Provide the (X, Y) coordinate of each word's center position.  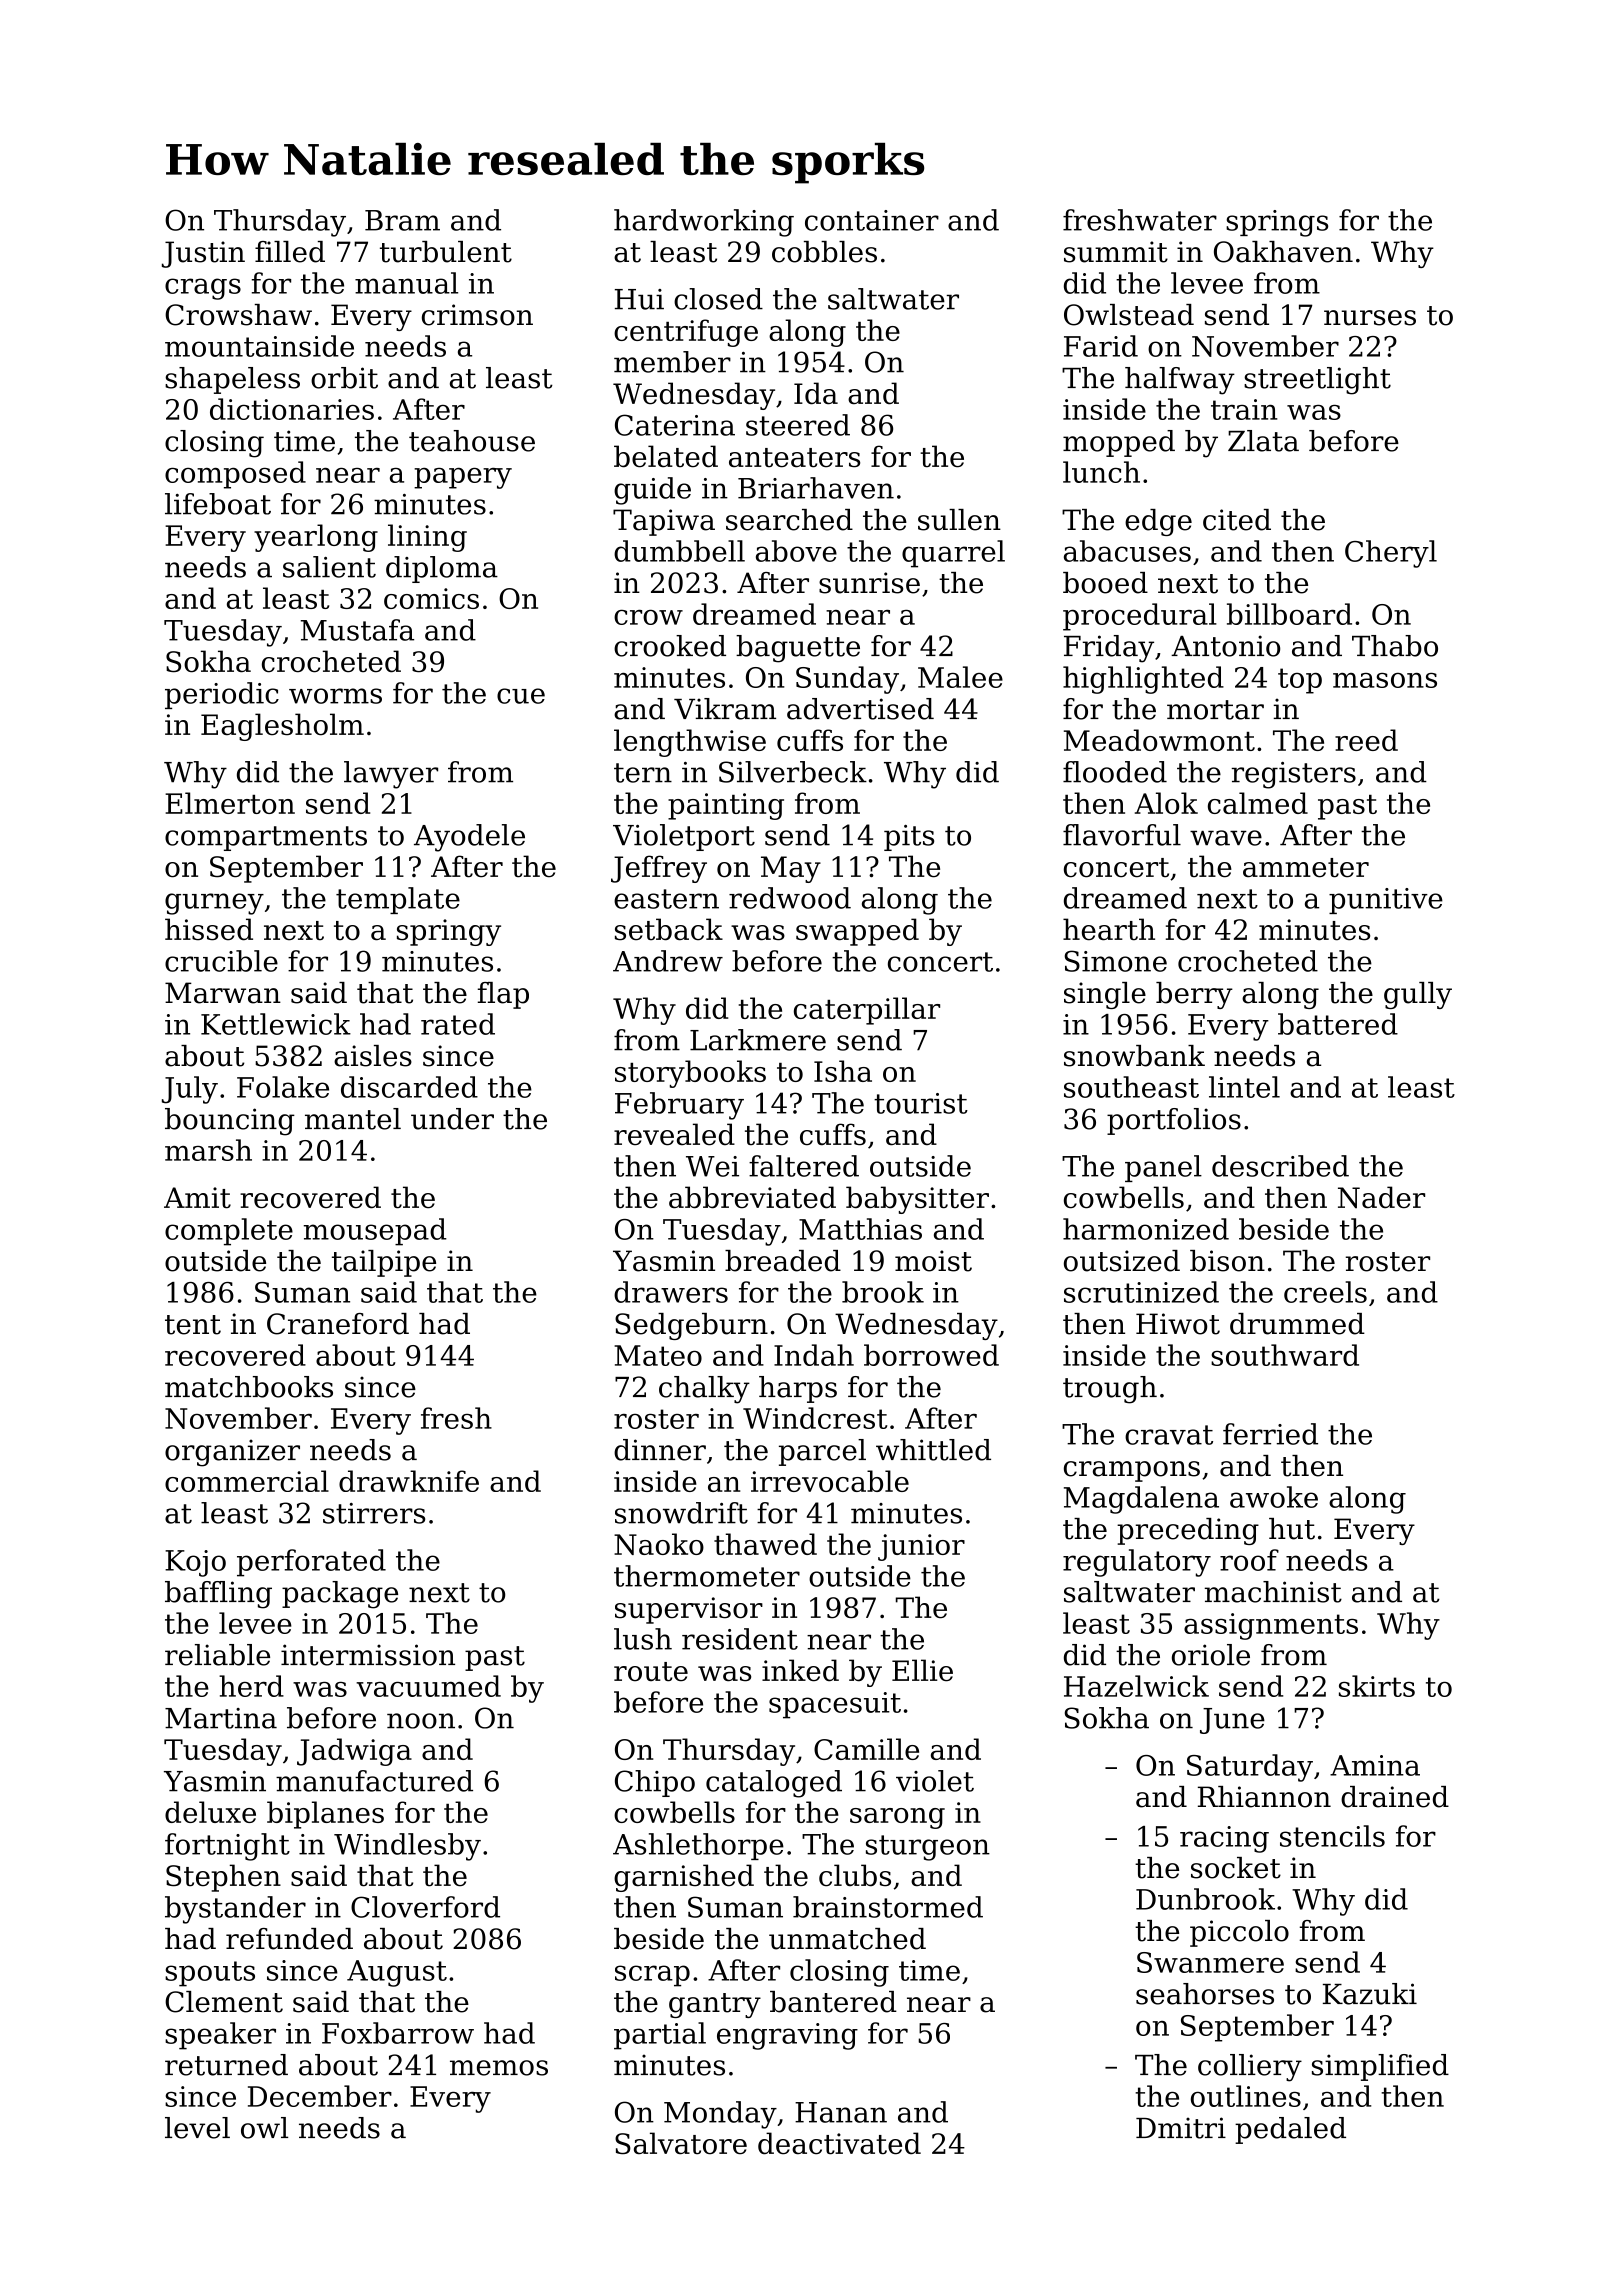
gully (1418, 995)
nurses (1370, 318)
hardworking (704, 223)
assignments (1271, 1626)
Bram (402, 220)
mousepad (375, 1232)
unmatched (847, 1939)
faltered (804, 1166)
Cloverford (425, 1907)
